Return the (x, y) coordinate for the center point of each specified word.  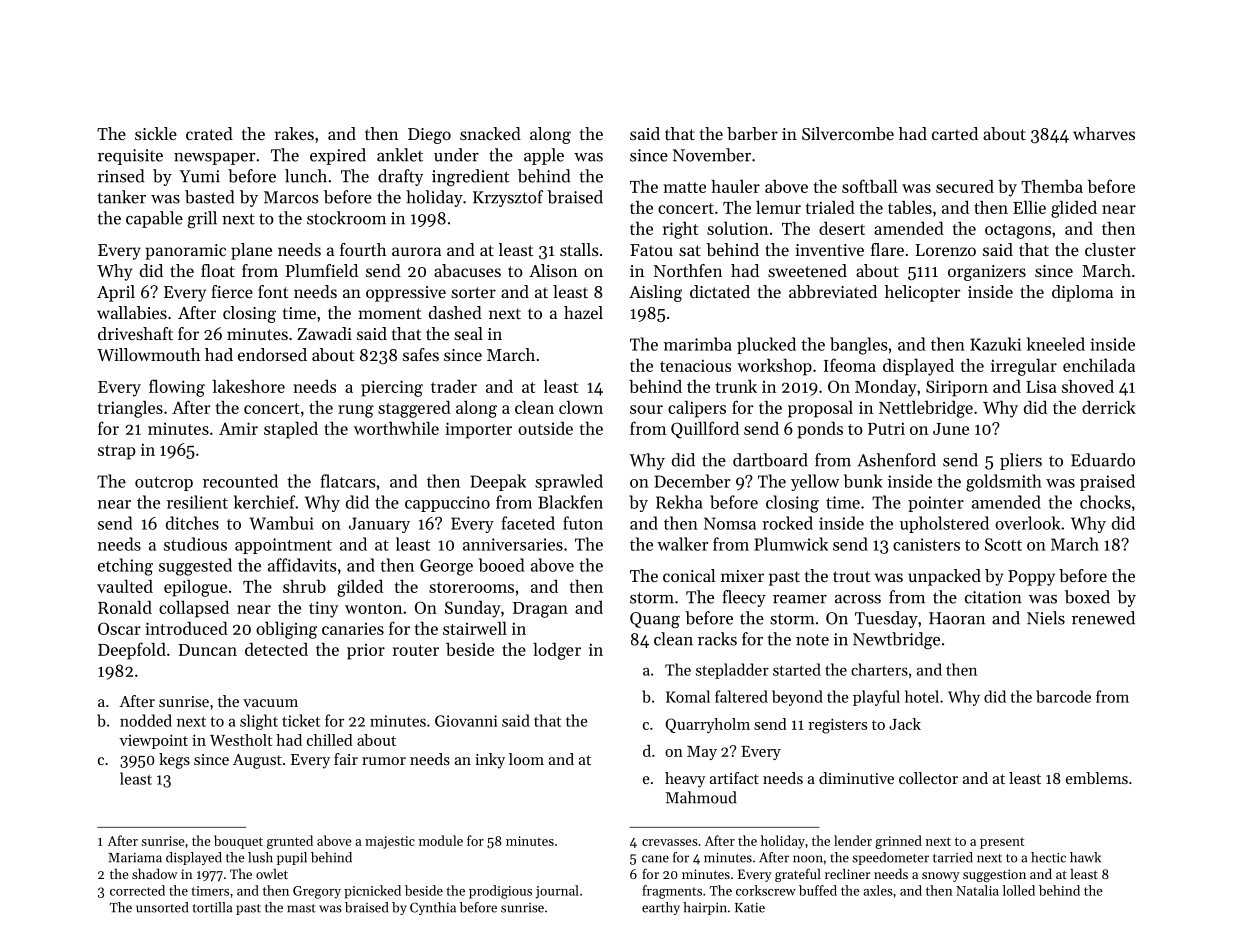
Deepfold (132, 651)
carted (955, 133)
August (257, 761)
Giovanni (466, 721)
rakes (294, 133)
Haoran (957, 618)
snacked (490, 133)
